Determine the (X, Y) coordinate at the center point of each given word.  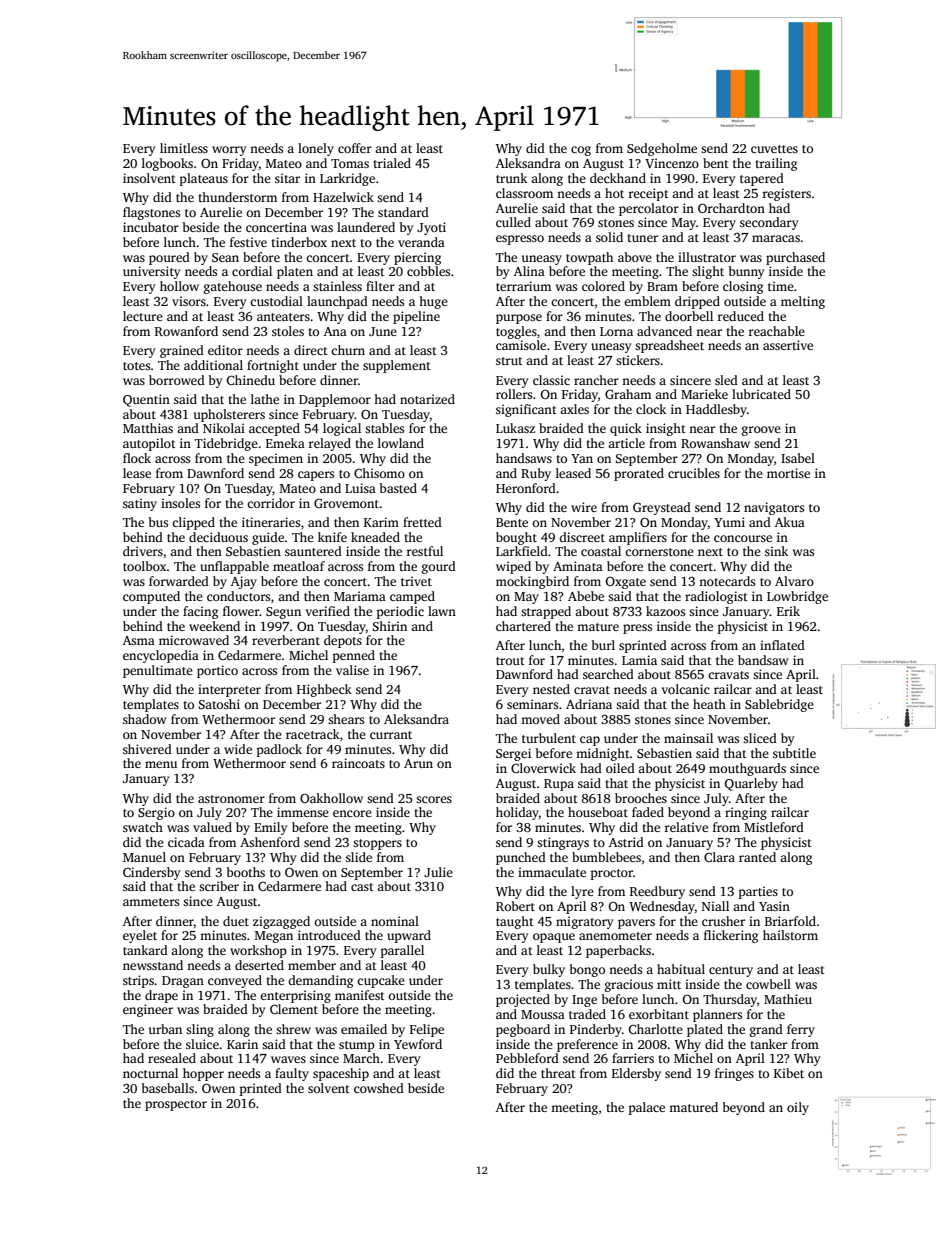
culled (513, 222)
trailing (776, 164)
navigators (774, 508)
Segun (283, 613)
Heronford (526, 488)
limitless (184, 148)
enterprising (295, 996)
